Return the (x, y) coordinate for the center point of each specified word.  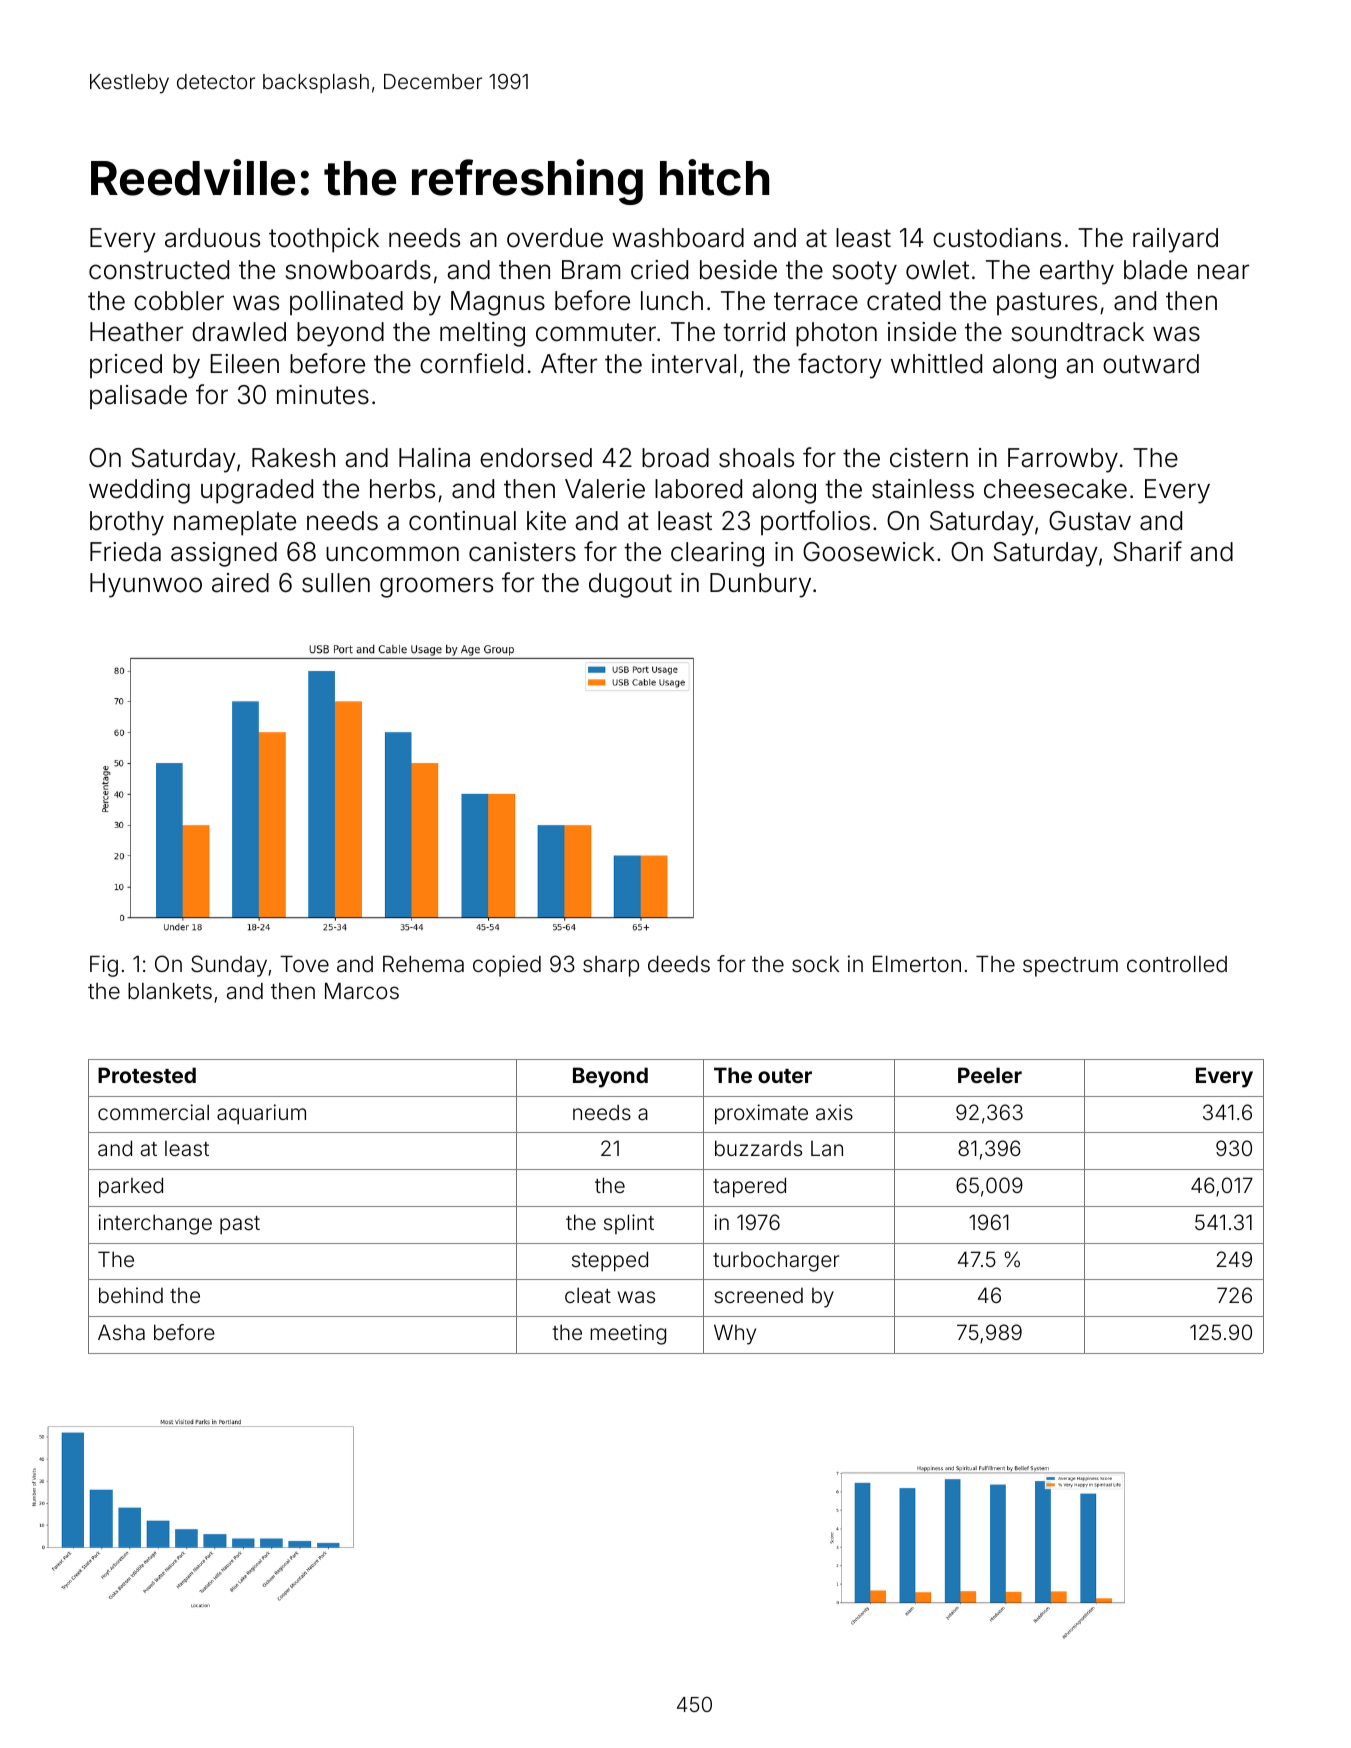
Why (735, 1334)
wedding (139, 491)
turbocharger (776, 1262)
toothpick (324, 240)
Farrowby (1063, 460)
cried (659, 270)
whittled (936, 364)
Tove (304, 964)
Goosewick (869, 552)
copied (507, 966)
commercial (153, 1112)
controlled (1177, 964)
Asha (121, 1332)
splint (629, 1224)
